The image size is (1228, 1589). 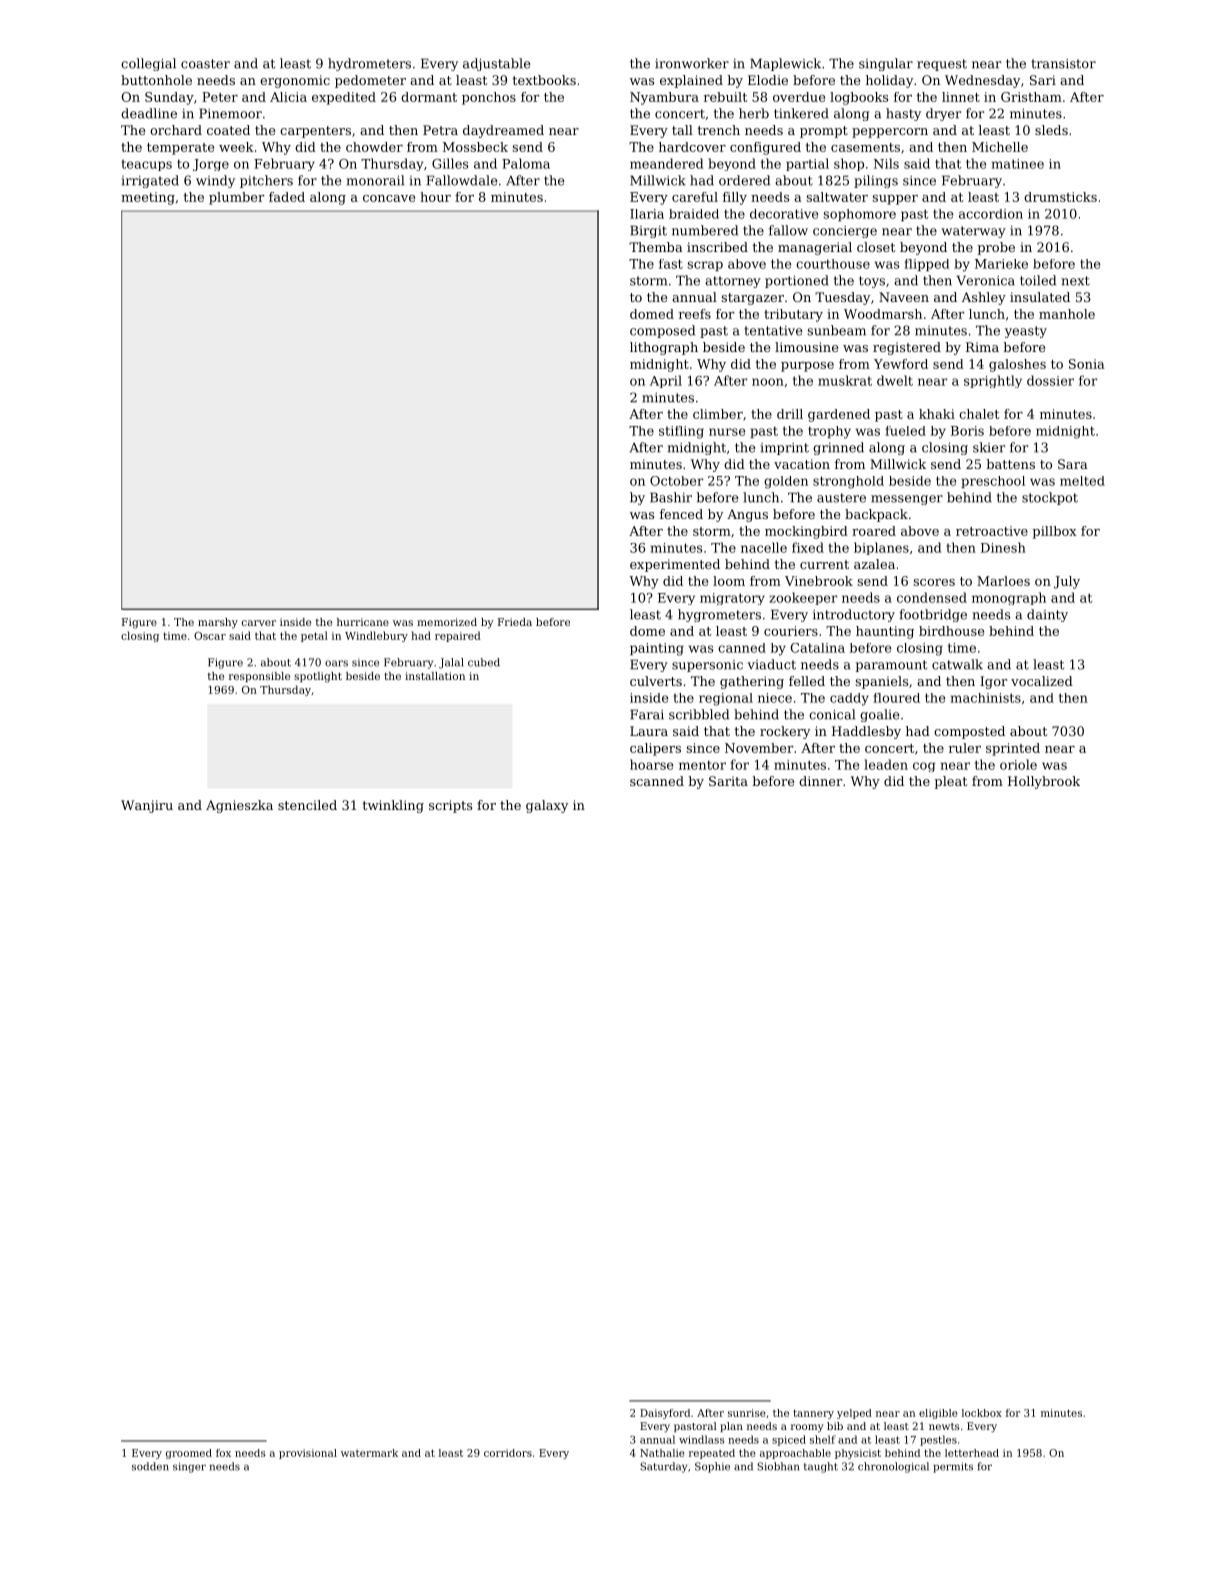 What do you see at coordinates (308, 1454) in the image?
I see `provisional` at bounding box center [308, 1454].
